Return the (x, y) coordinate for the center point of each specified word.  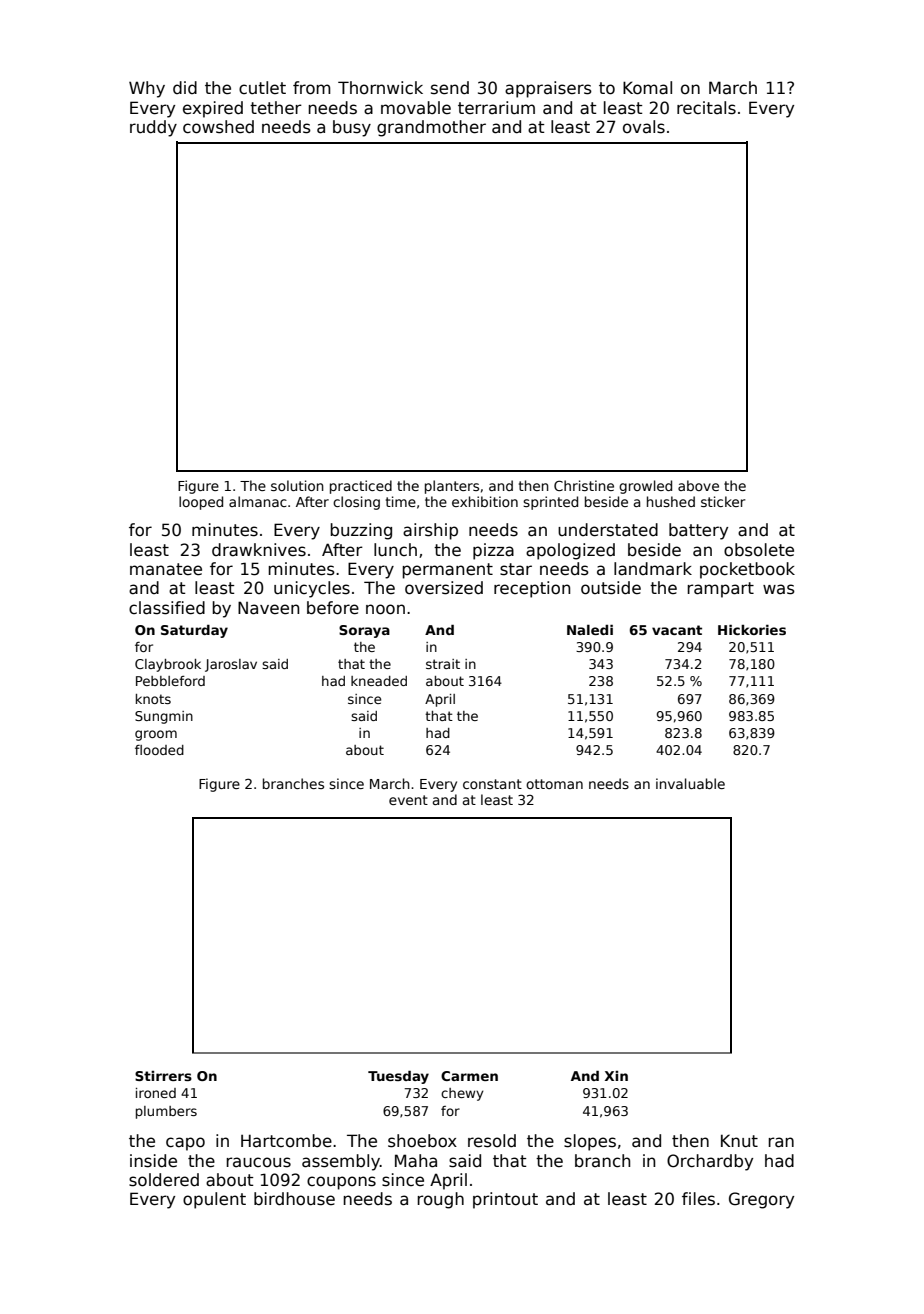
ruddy (153, 128)
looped (201, 503)
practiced (361, 487)
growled (645, 487)
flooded (159, 750)
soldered (164, 1180)
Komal (647, 88)
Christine (584, 485)
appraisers (548, 89)
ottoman (554, 784)
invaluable (690, 783)
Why (147, 89)
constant (492, 784)
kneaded (379, 681)
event (408, 800)
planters (452, 487)
